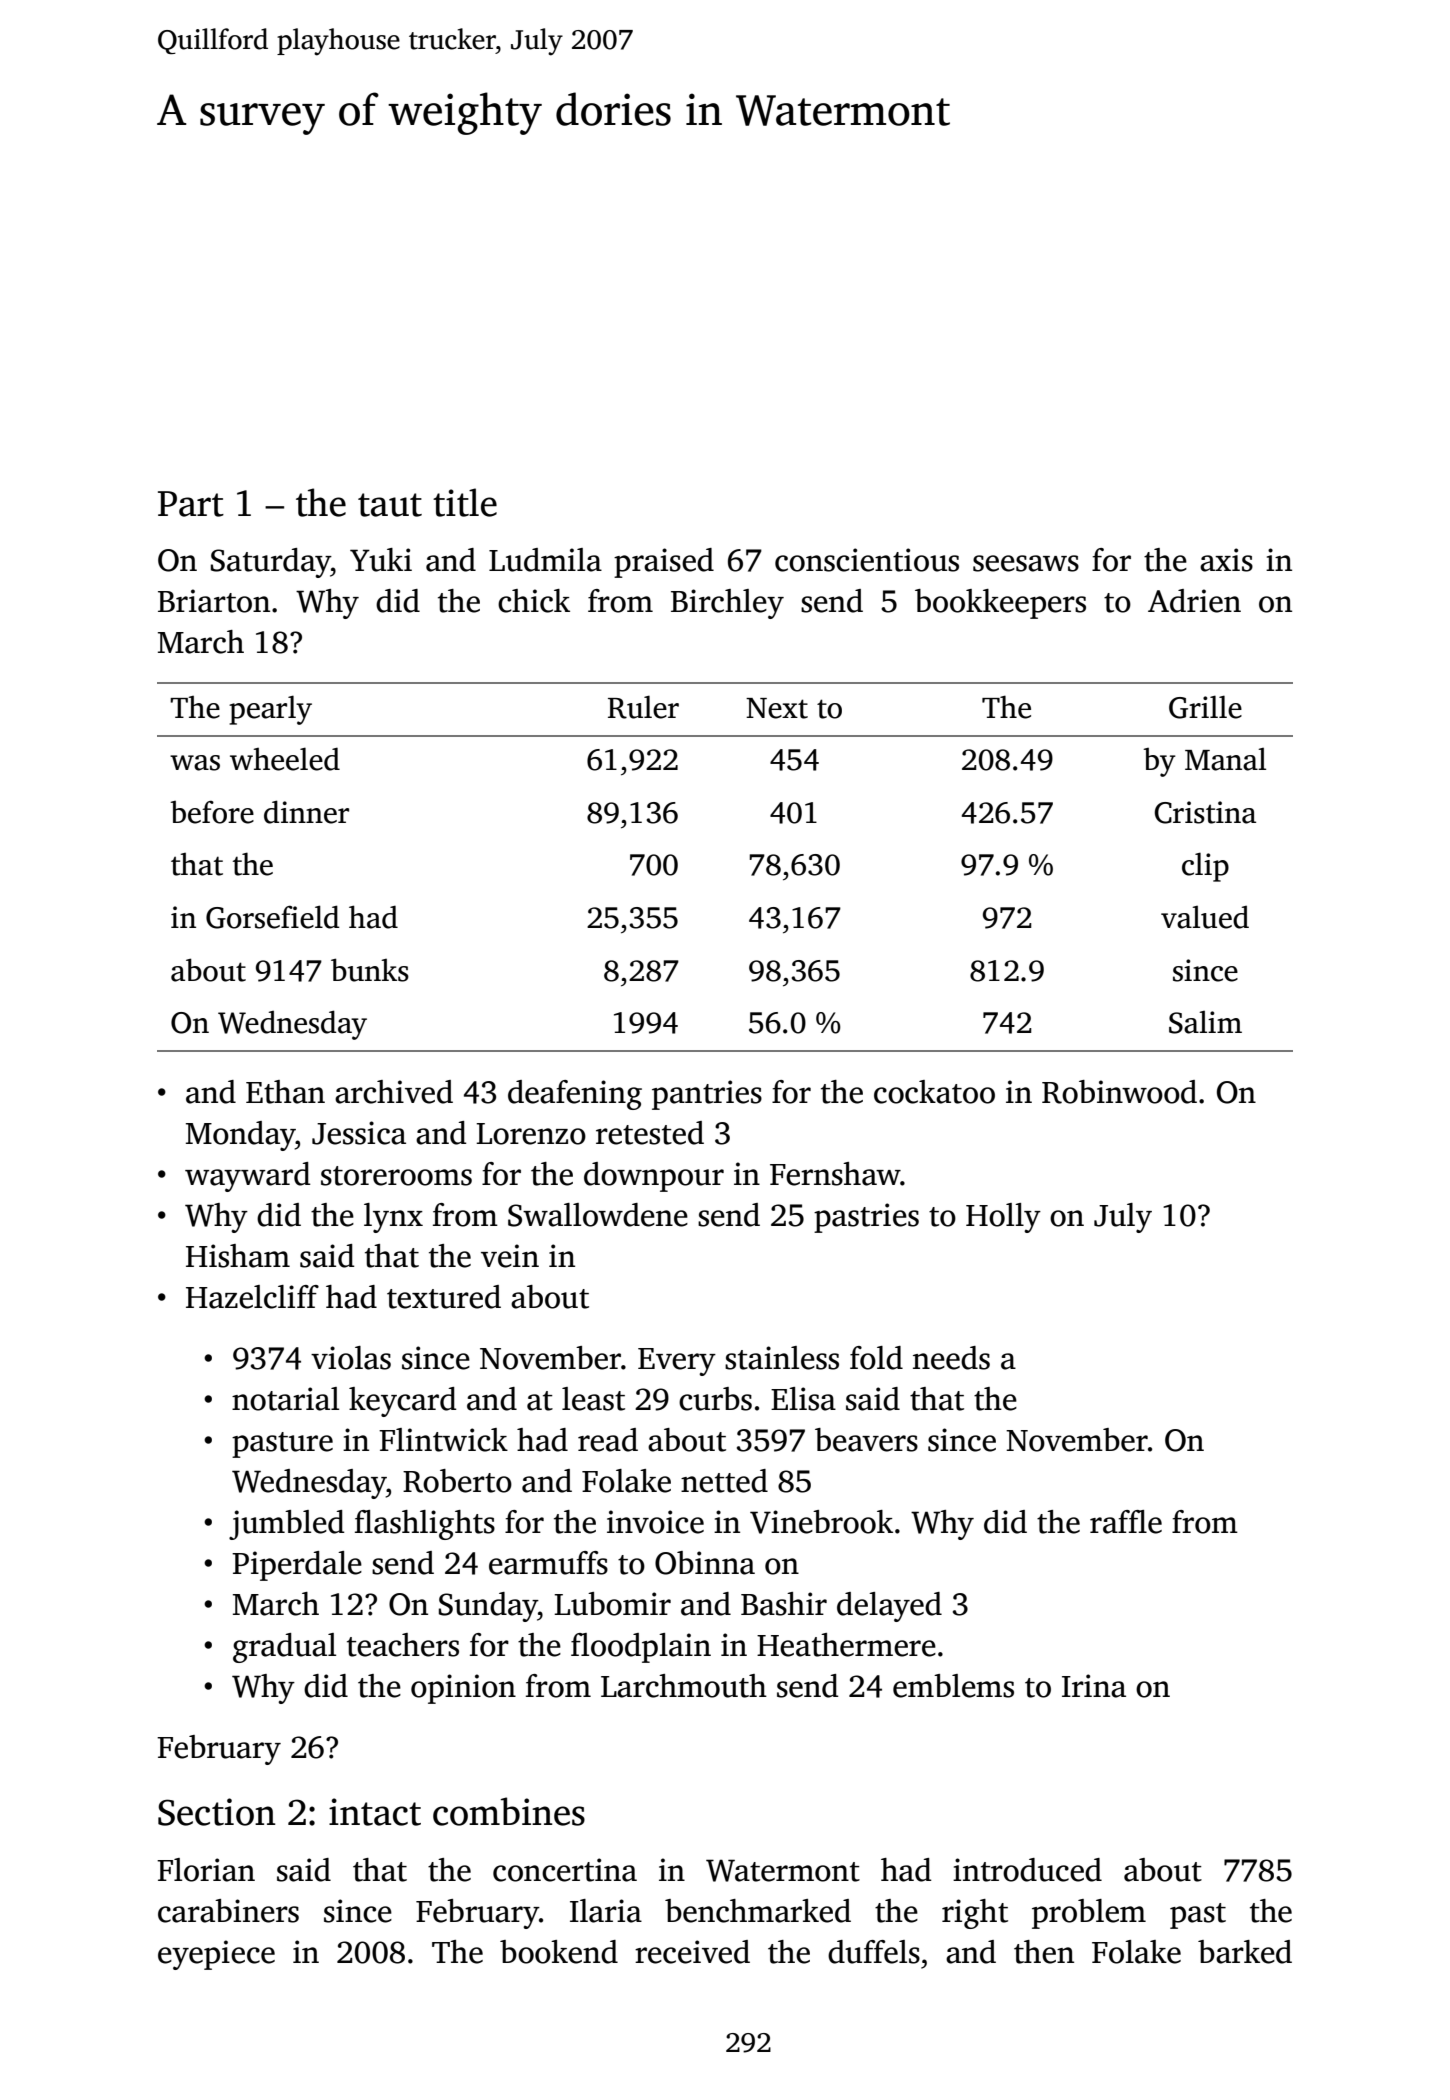  What do you see at coordinates (1225, 759) in the page?
I see `Manal` at bounding box center [1225, 759].
